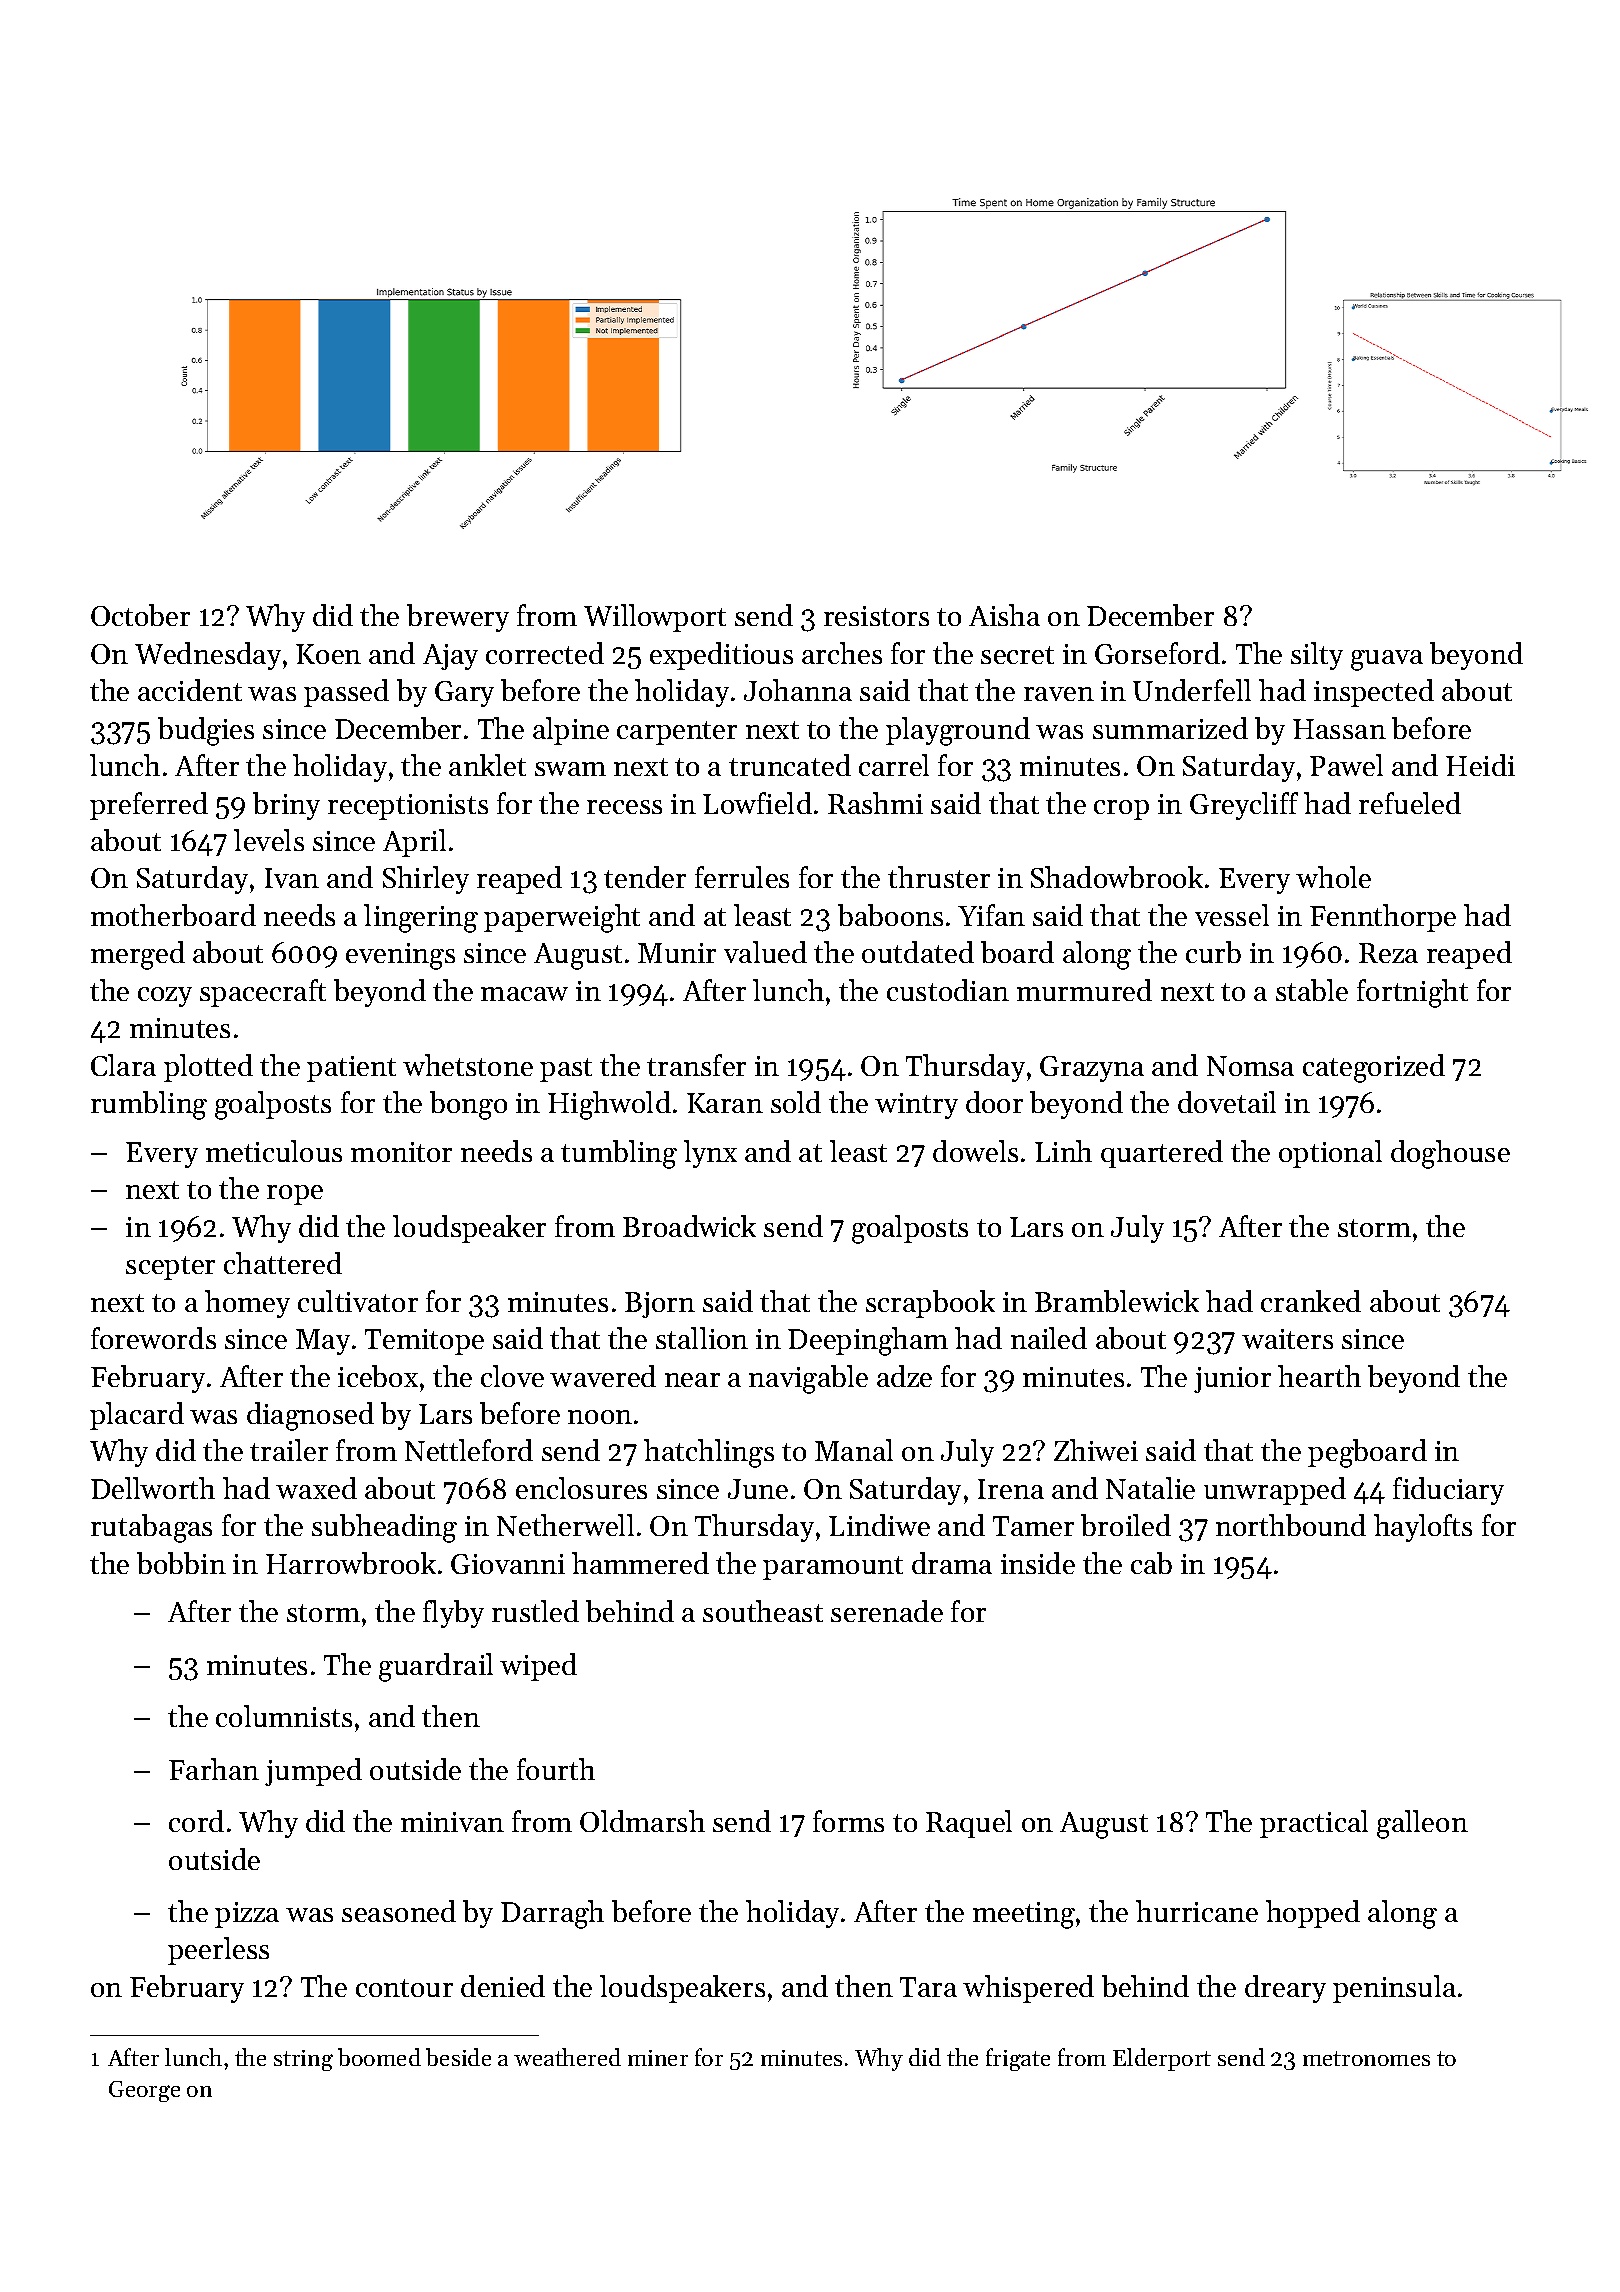 The height and width of the screenshot is (2292, 1620). Describe the element at coordinates (677, 953) in the screenshot. I see `Munir` at that location.
